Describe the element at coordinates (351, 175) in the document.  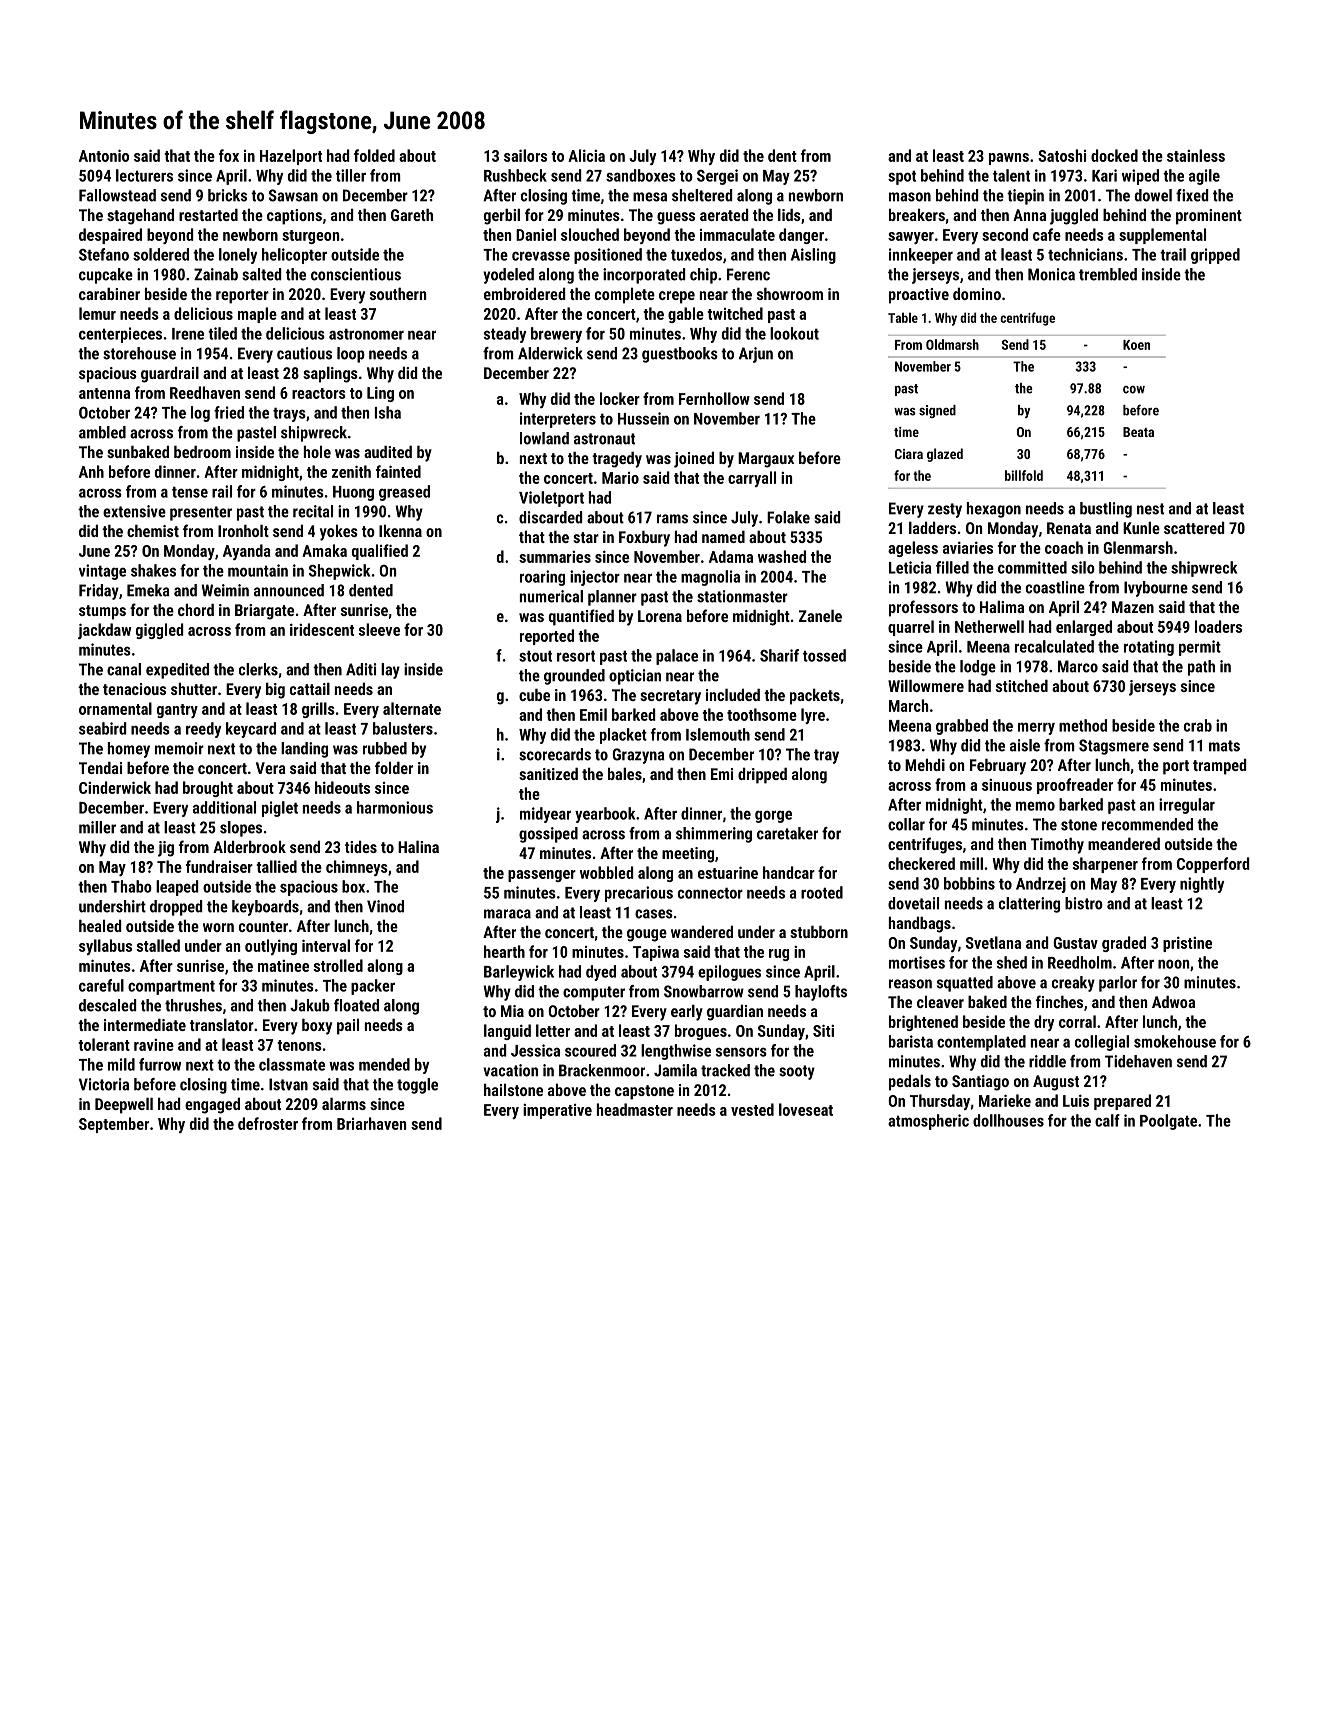
I see `tiller` at that location.
